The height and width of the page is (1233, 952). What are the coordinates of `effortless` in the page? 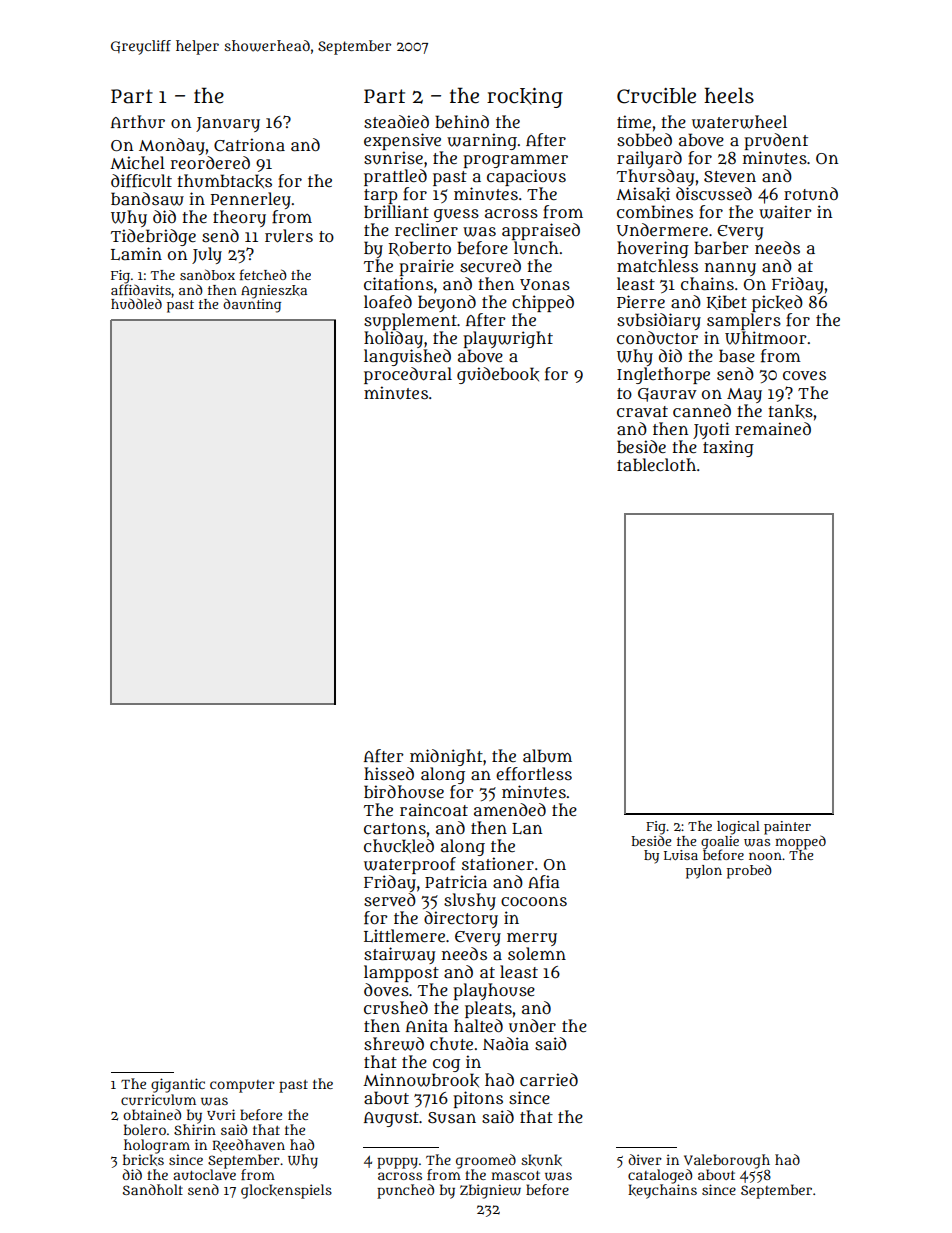 It's located at (534, 774).
